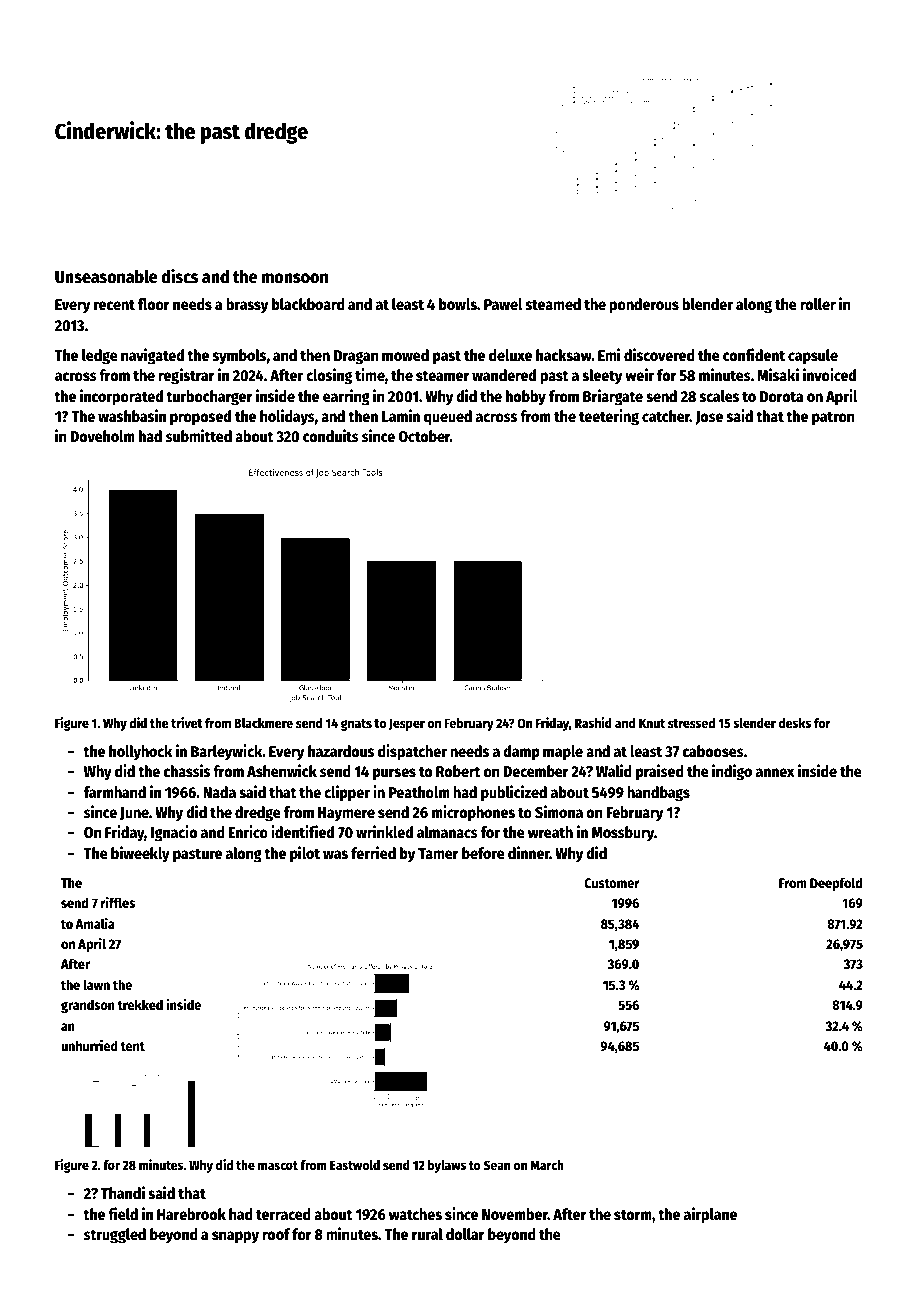 The height and width of the screenshot is (1308, 924). Describe the element at coordinates (503, 304) in the screenshot. I see `Pawel` at that location.
